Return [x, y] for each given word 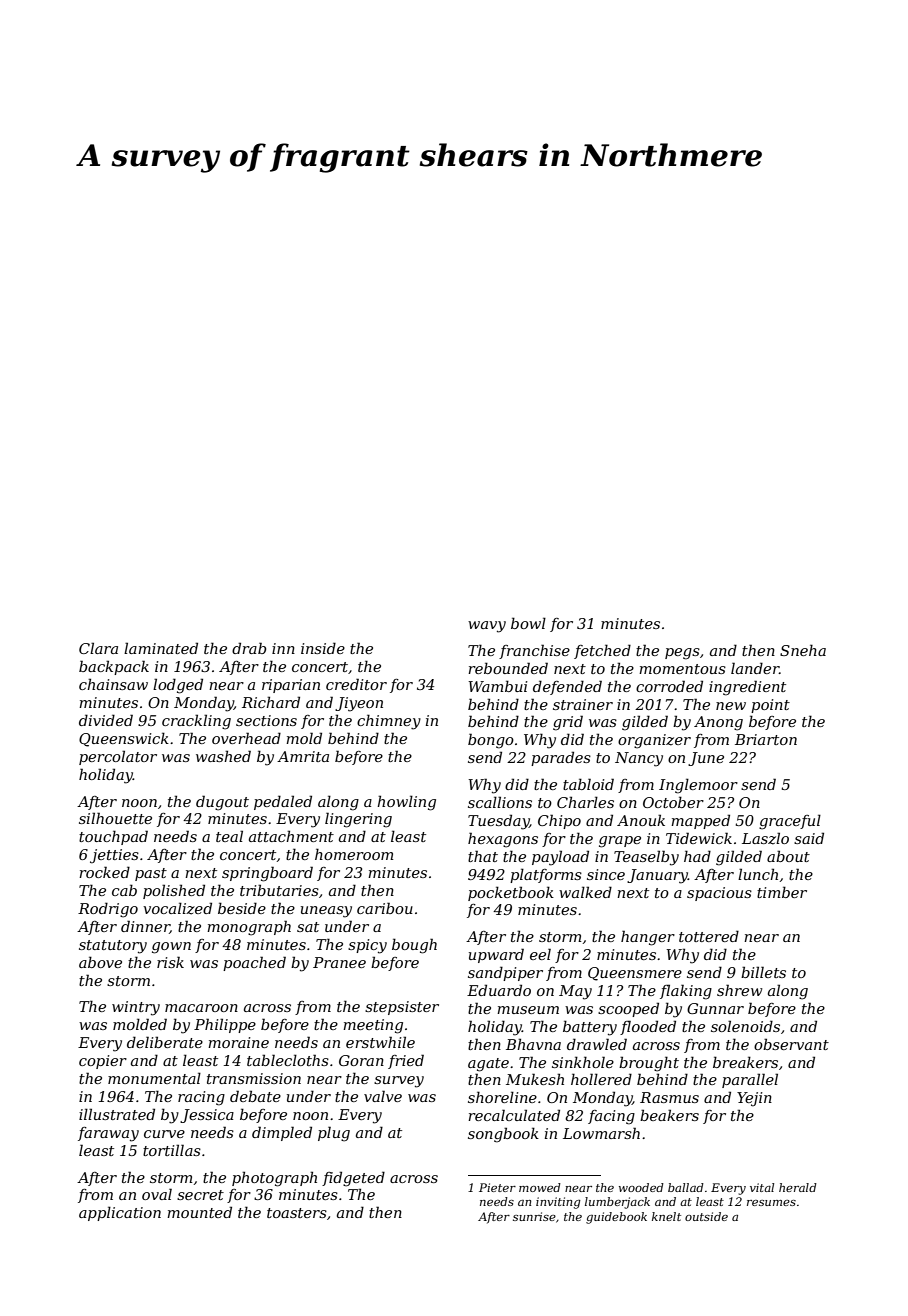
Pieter [497, 1187]
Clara [98, 648]
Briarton [766, 739]
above [100, 962]
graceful [790, 822]
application [120, 1213]
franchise [534, 651]
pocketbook [511, 893]
